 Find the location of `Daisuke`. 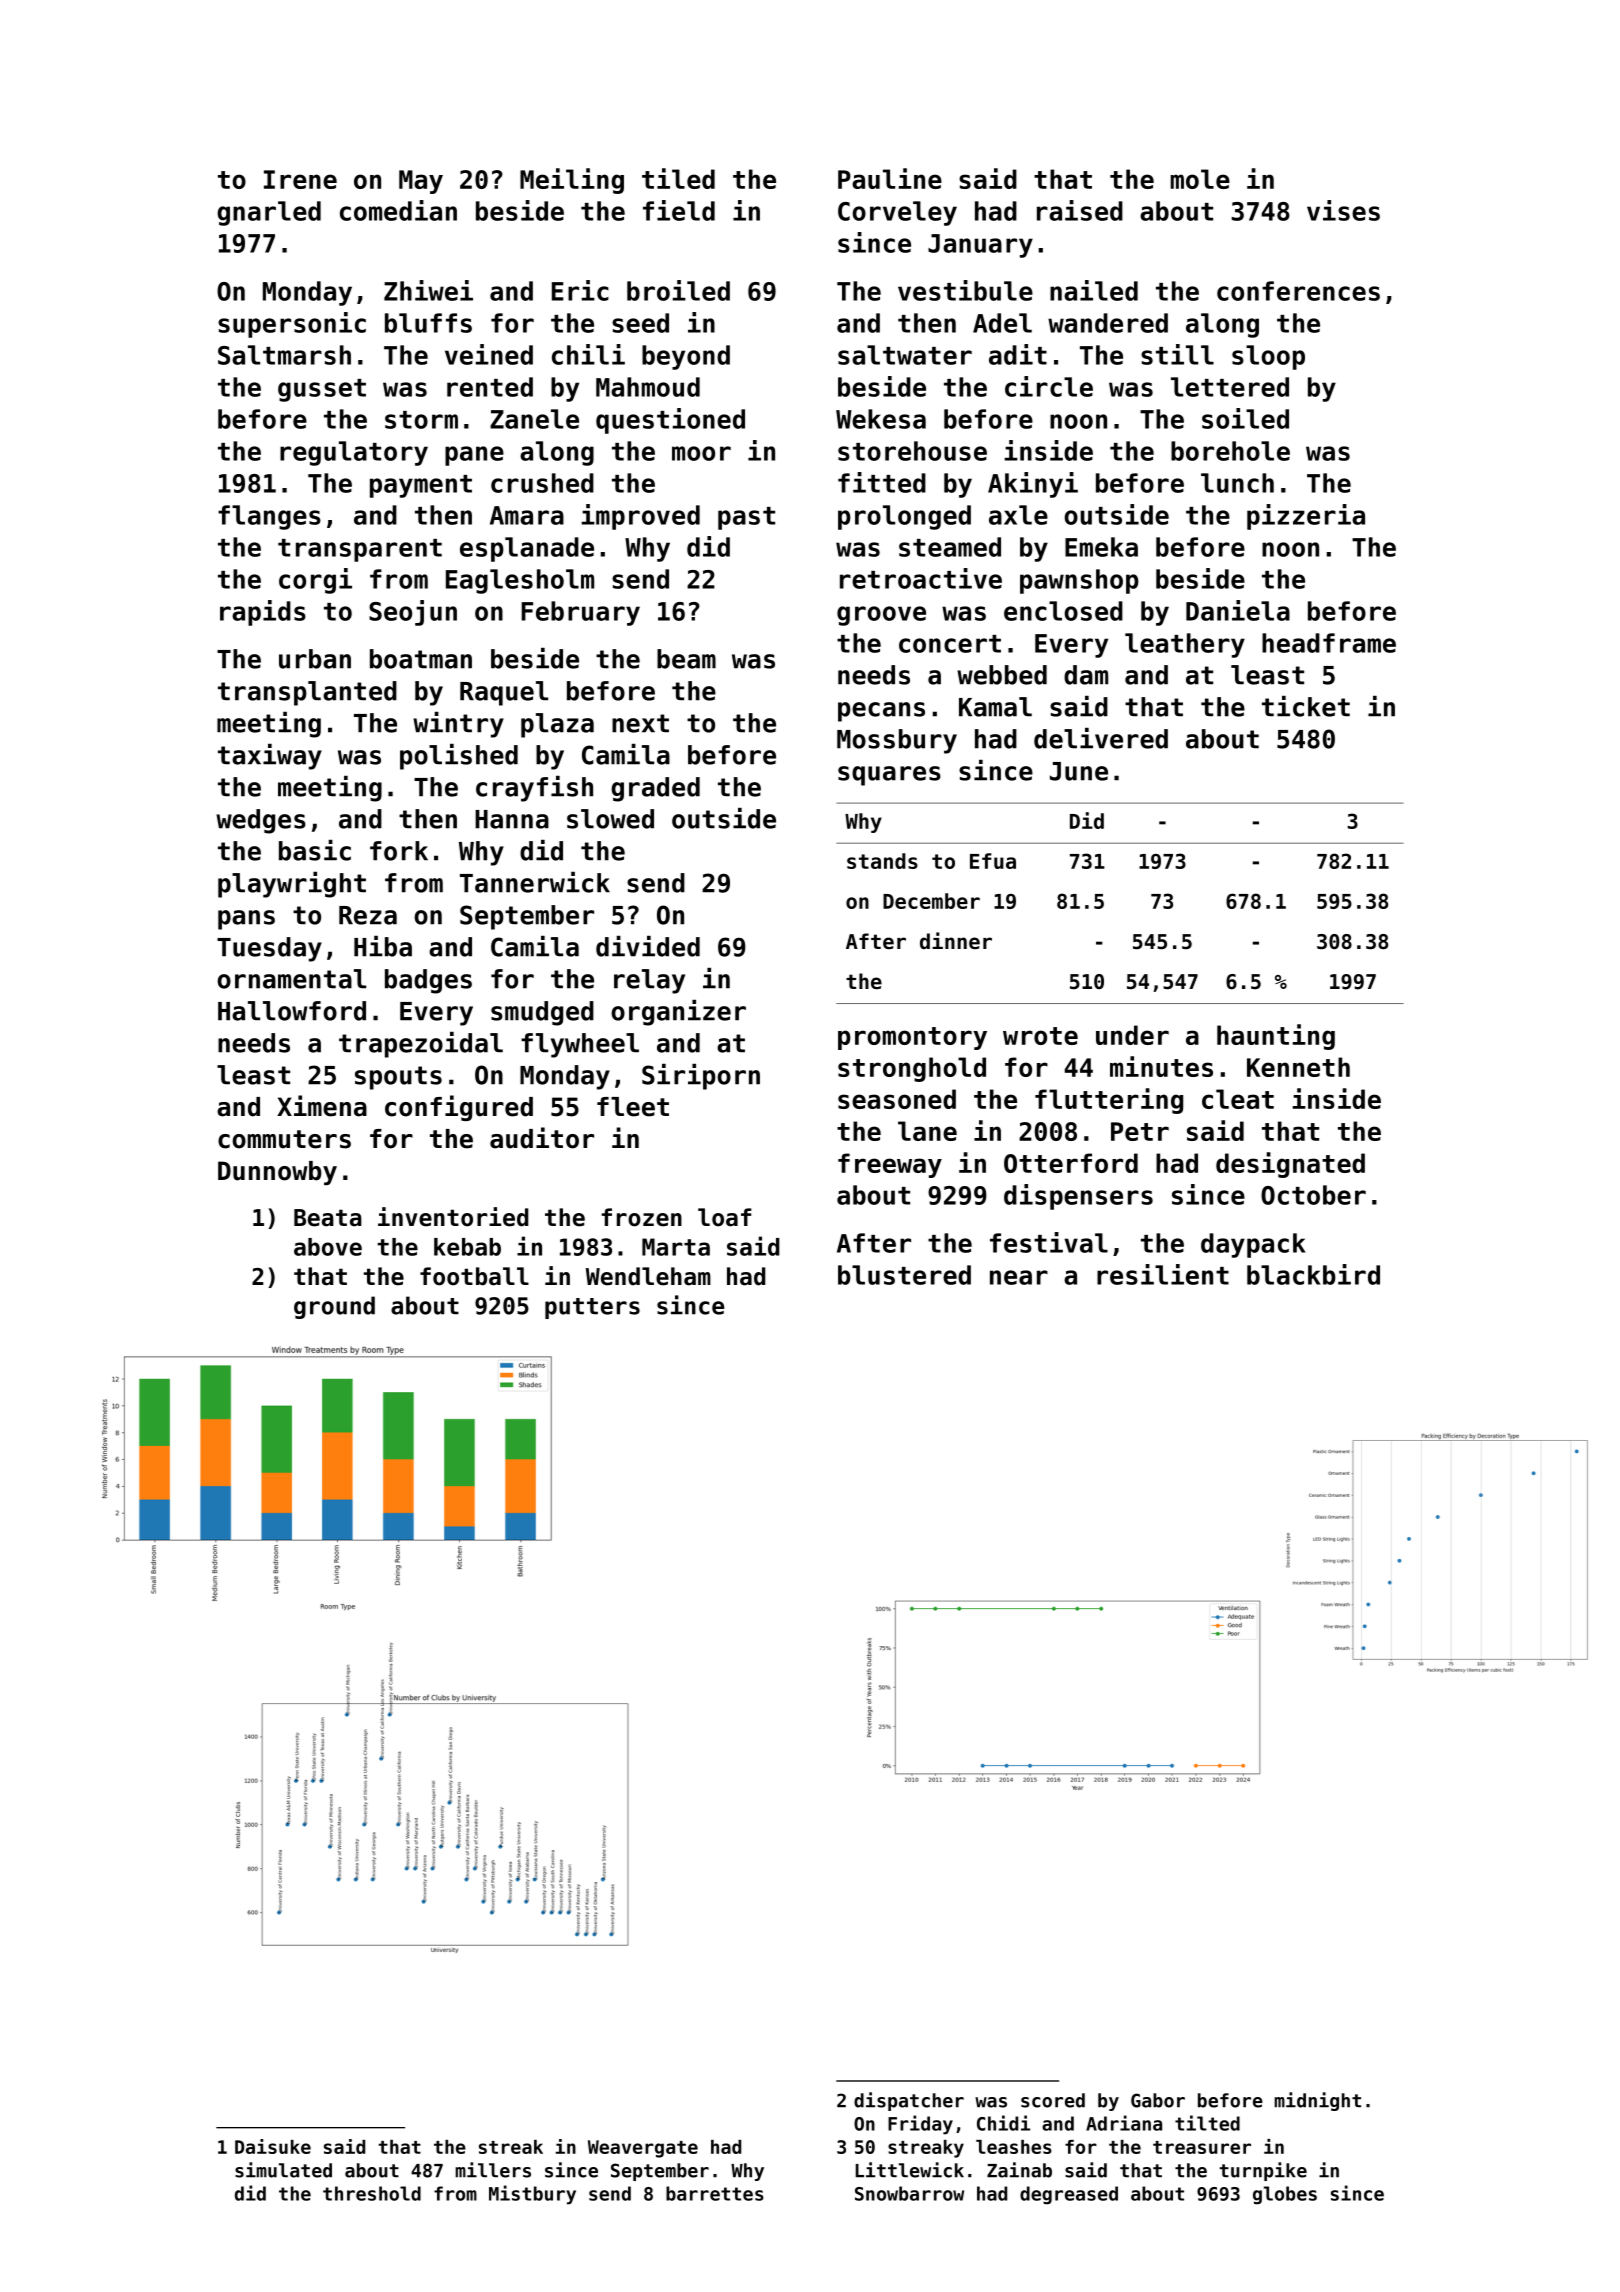

Daisuke is located at coordinates (273, 2146).
